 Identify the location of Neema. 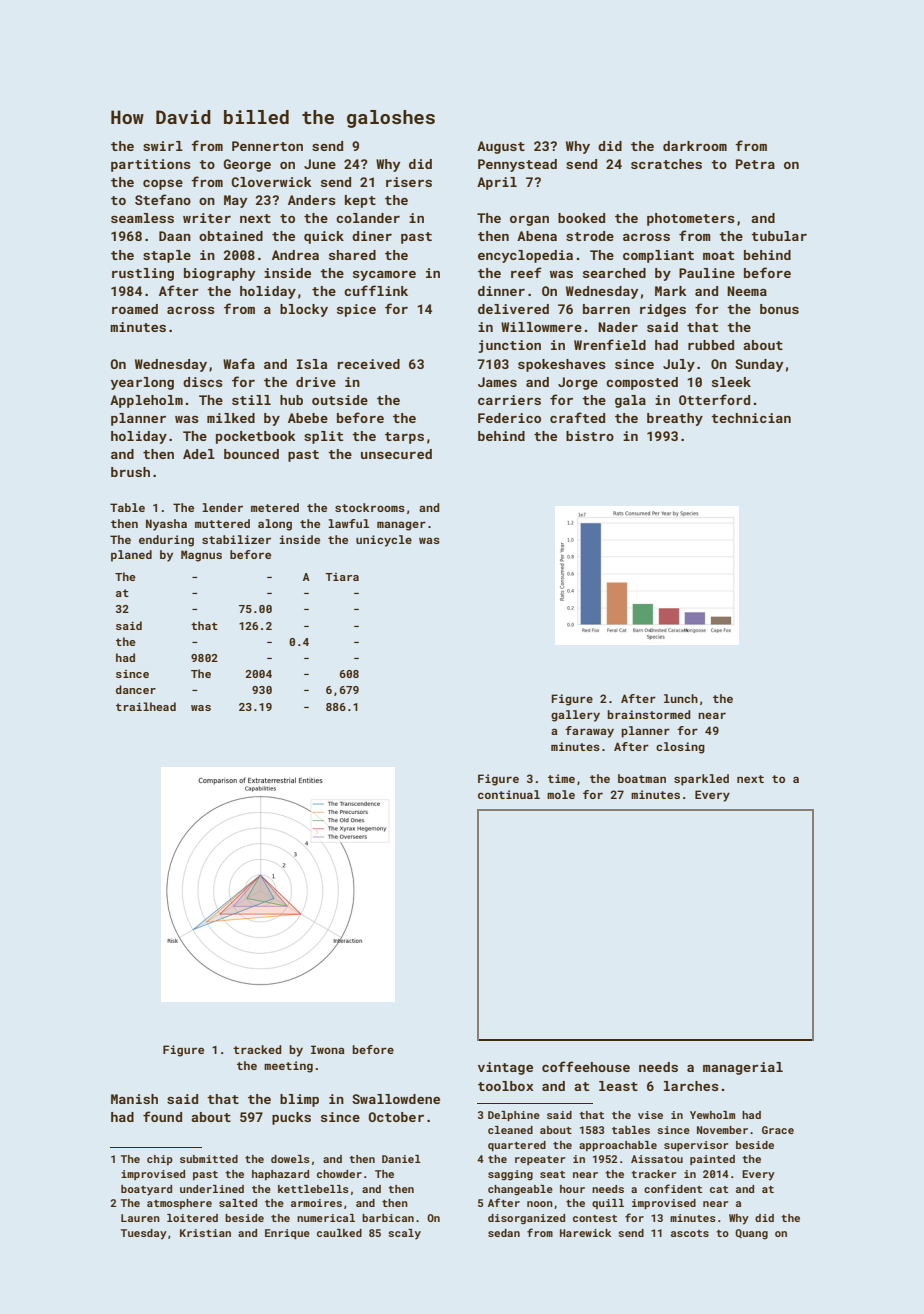
(747, 291).
